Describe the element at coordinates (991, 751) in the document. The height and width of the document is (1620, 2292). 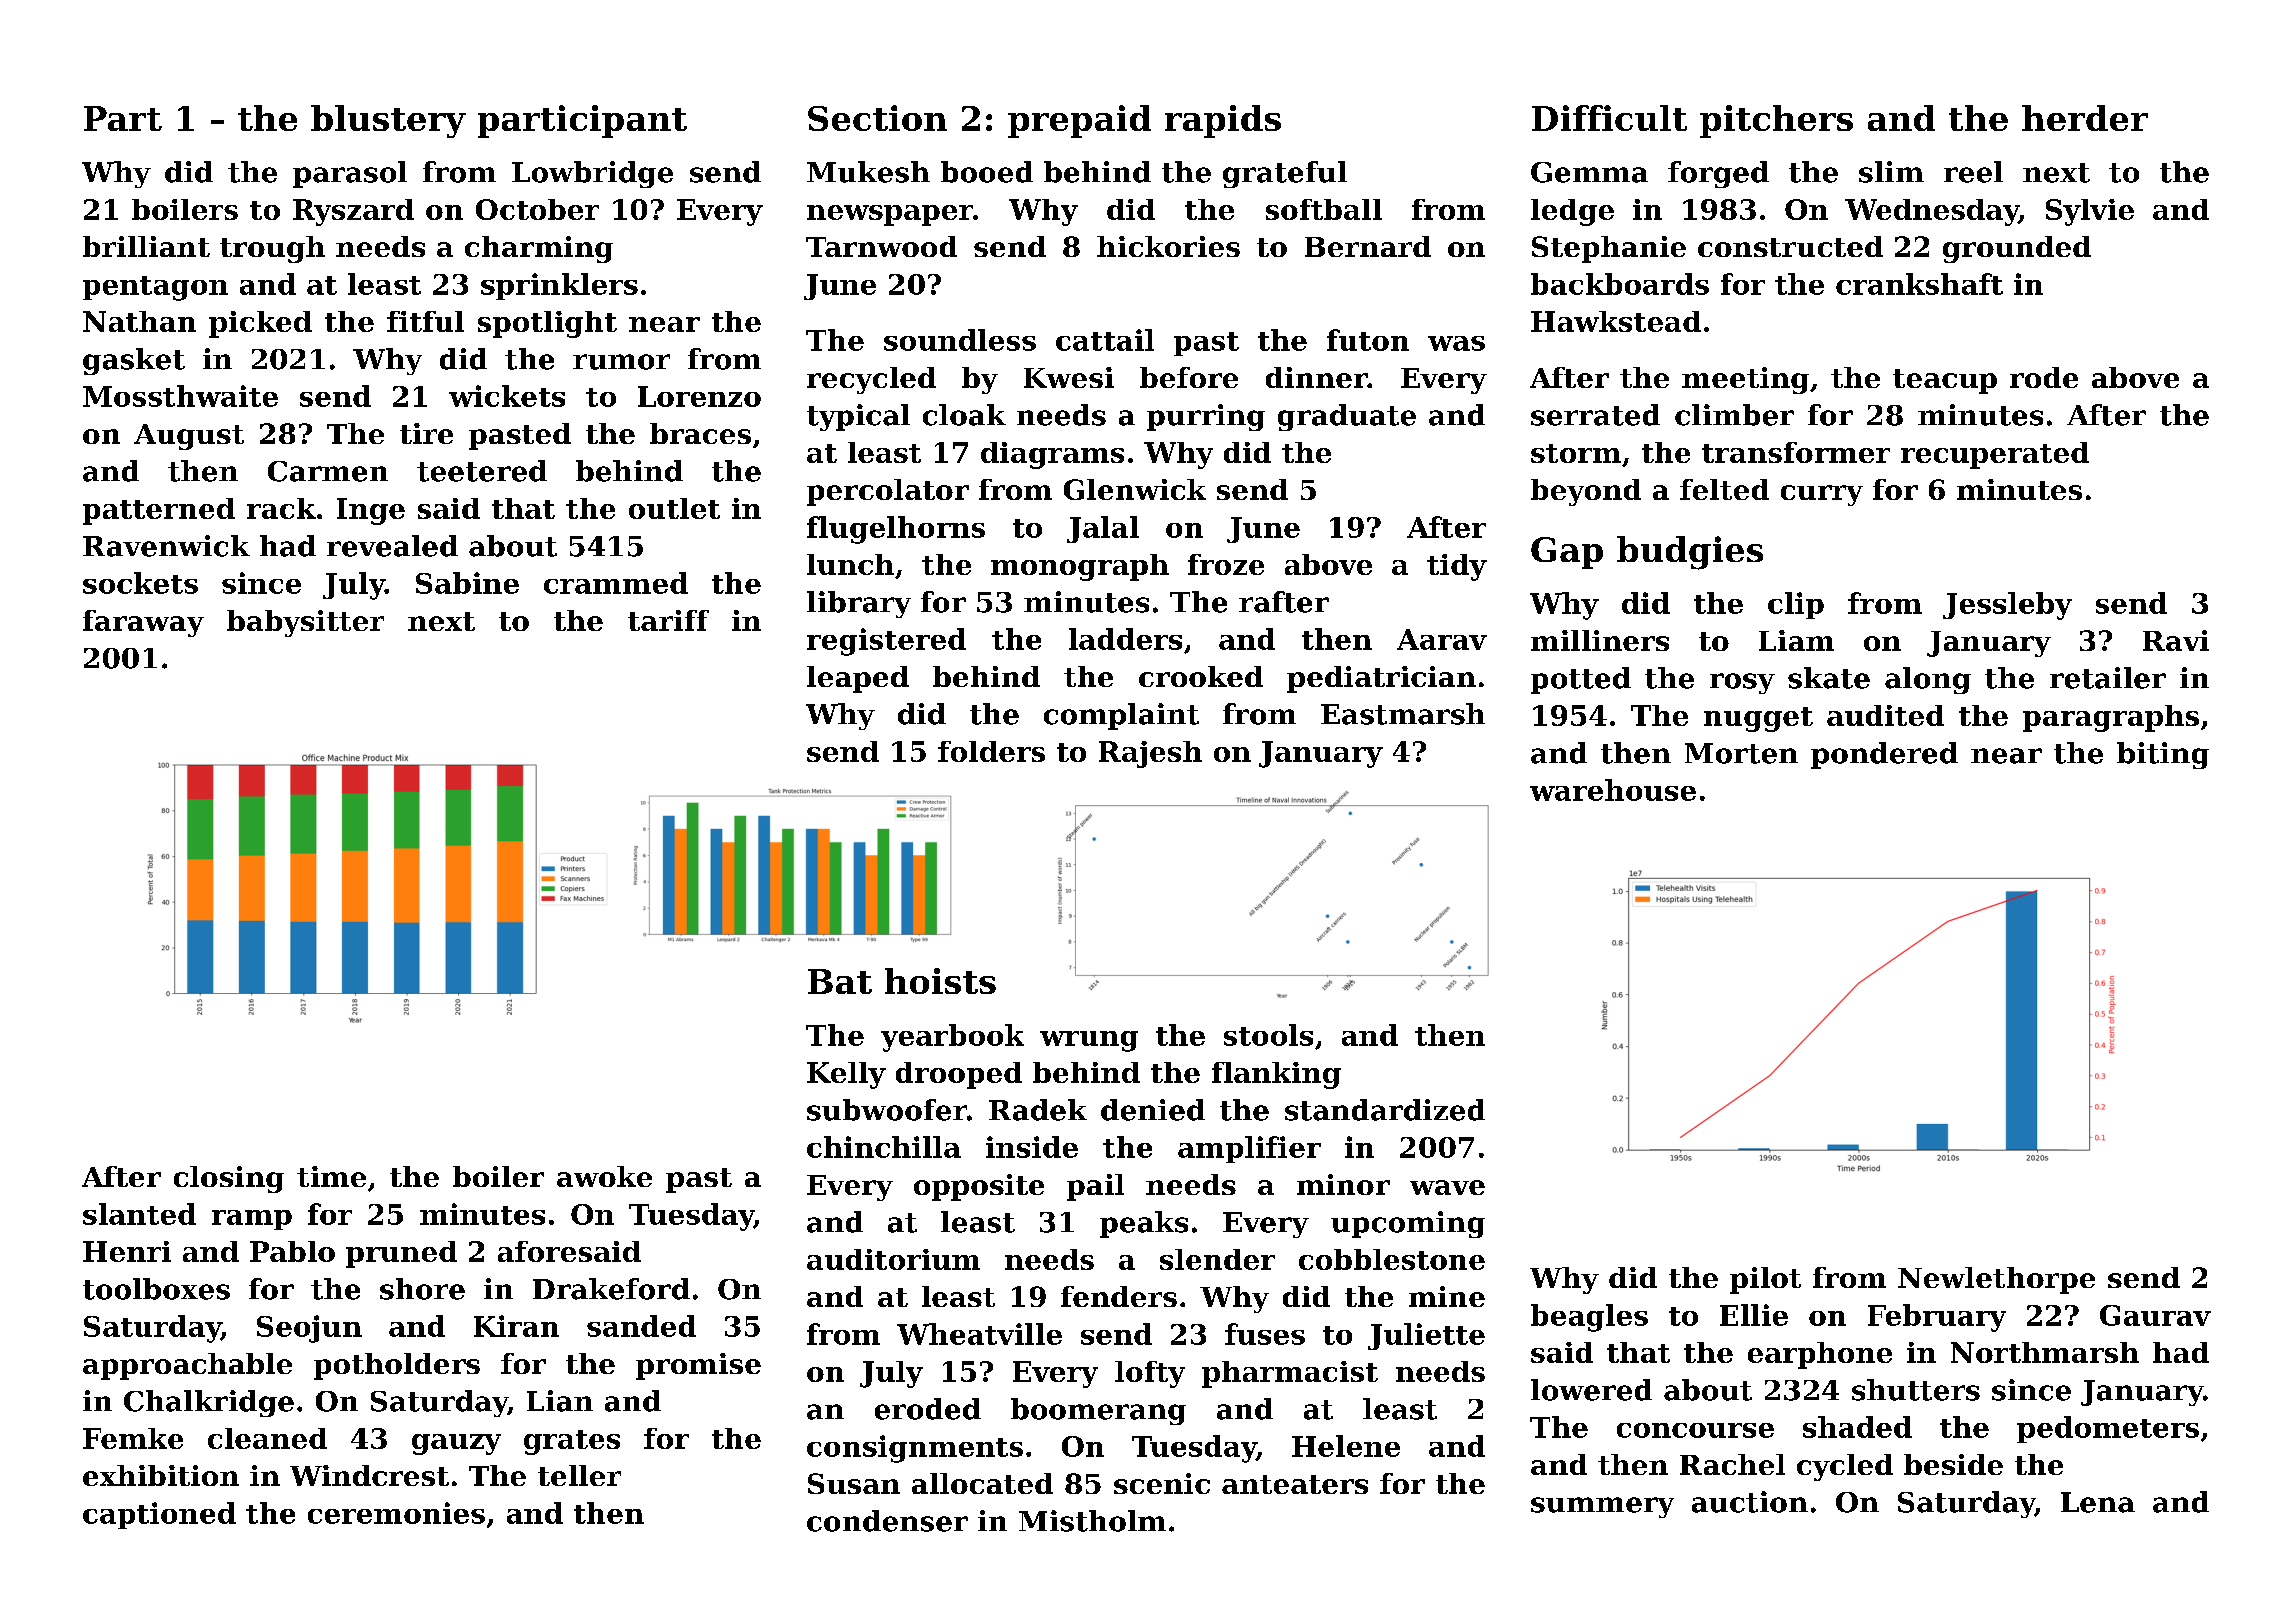
I see `folders` at that location.
